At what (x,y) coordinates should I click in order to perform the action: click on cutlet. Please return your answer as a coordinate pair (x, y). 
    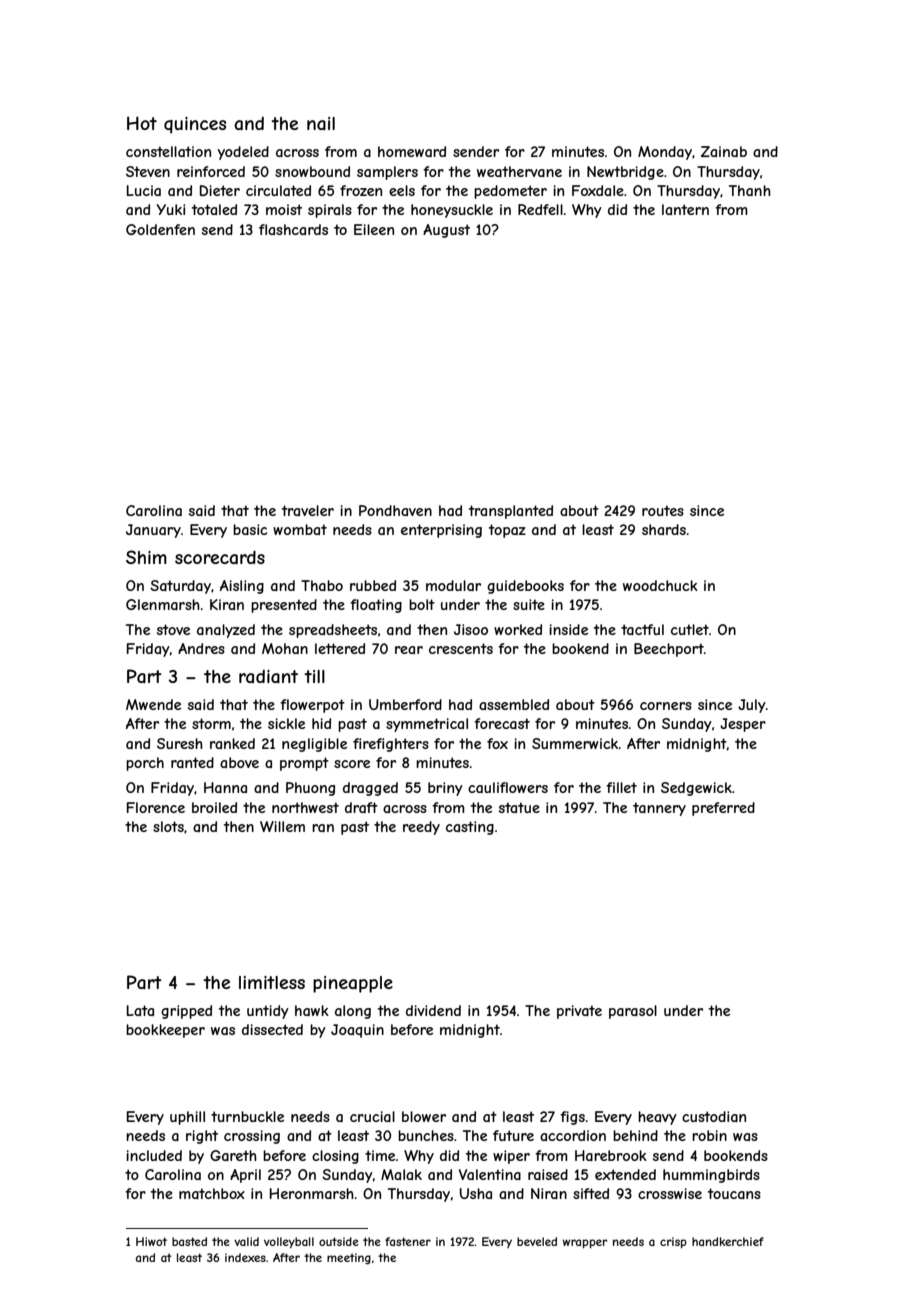
    Looking at the image, I should click on (690, 629).
